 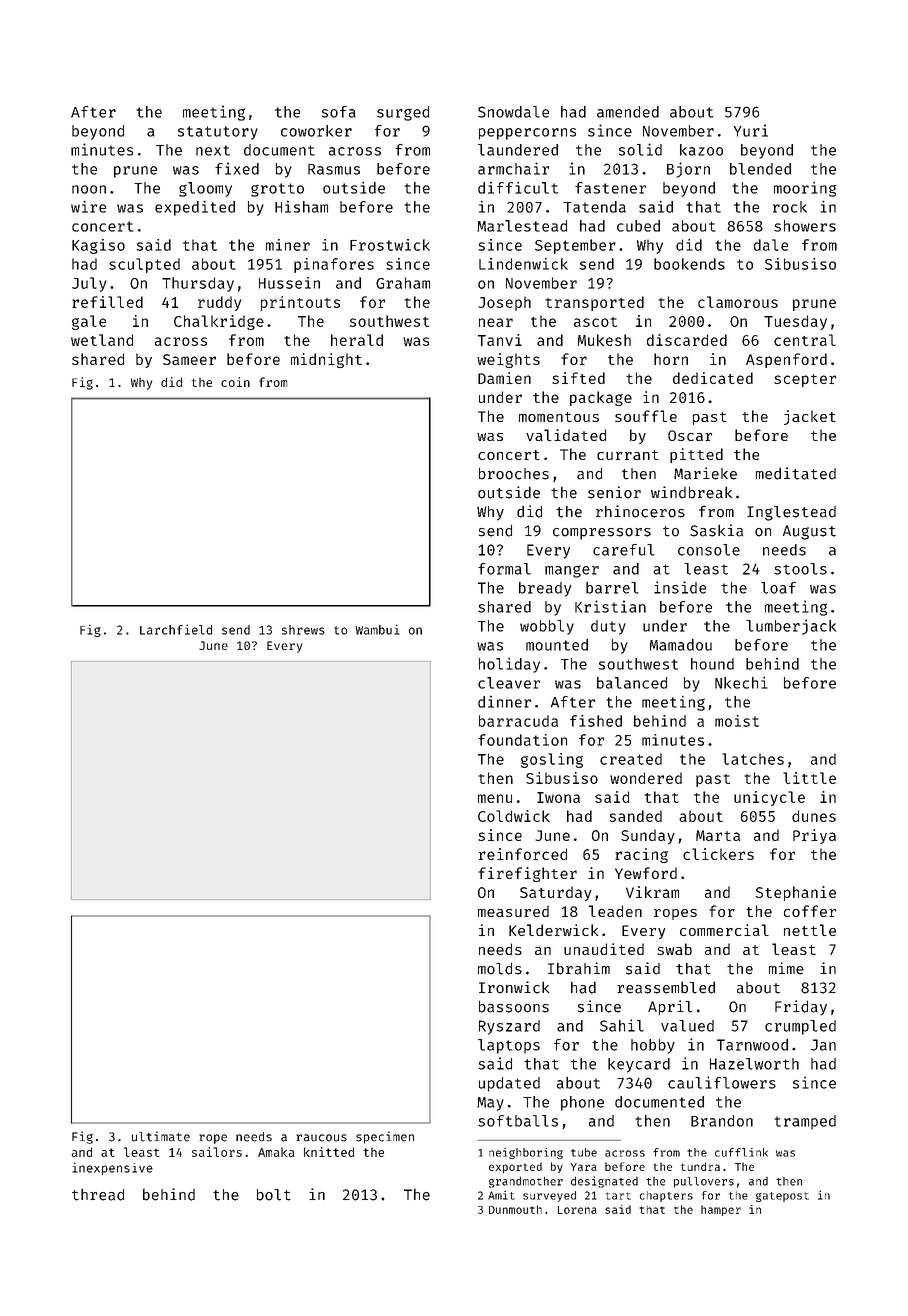 What do you see at coordinates (805, 380) in the screenshot?
I see `scepter` at bounding box center [805, 380].
